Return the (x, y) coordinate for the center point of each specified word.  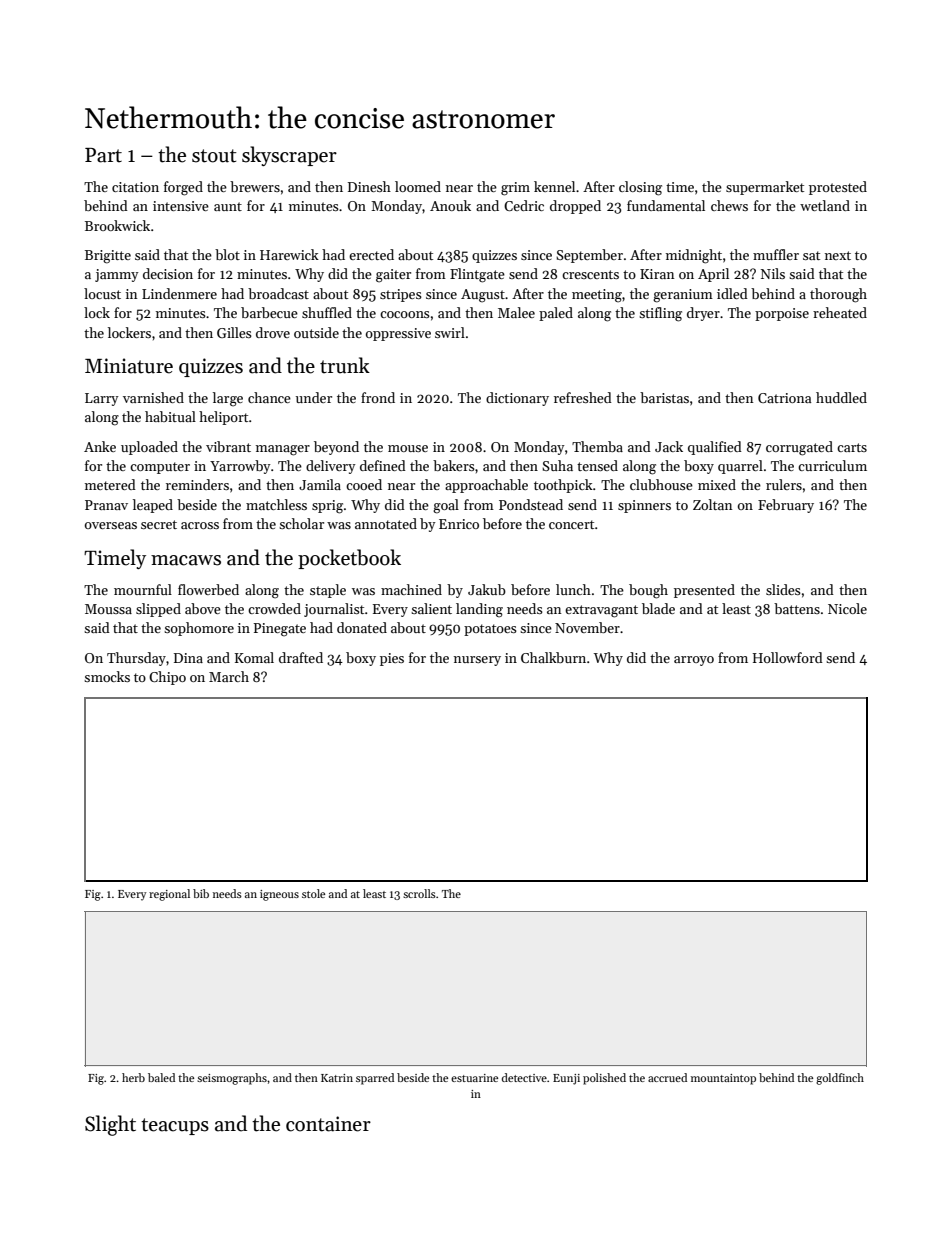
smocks (107, 676)
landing (479, 610)
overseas (111, 525)
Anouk (450, 205)
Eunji (566, 1079)
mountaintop (723, 1079)
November (587, 627)
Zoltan (712, 504)
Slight (110, 1125)
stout (214, 156)
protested (838, 188)
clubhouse (661, 484)
